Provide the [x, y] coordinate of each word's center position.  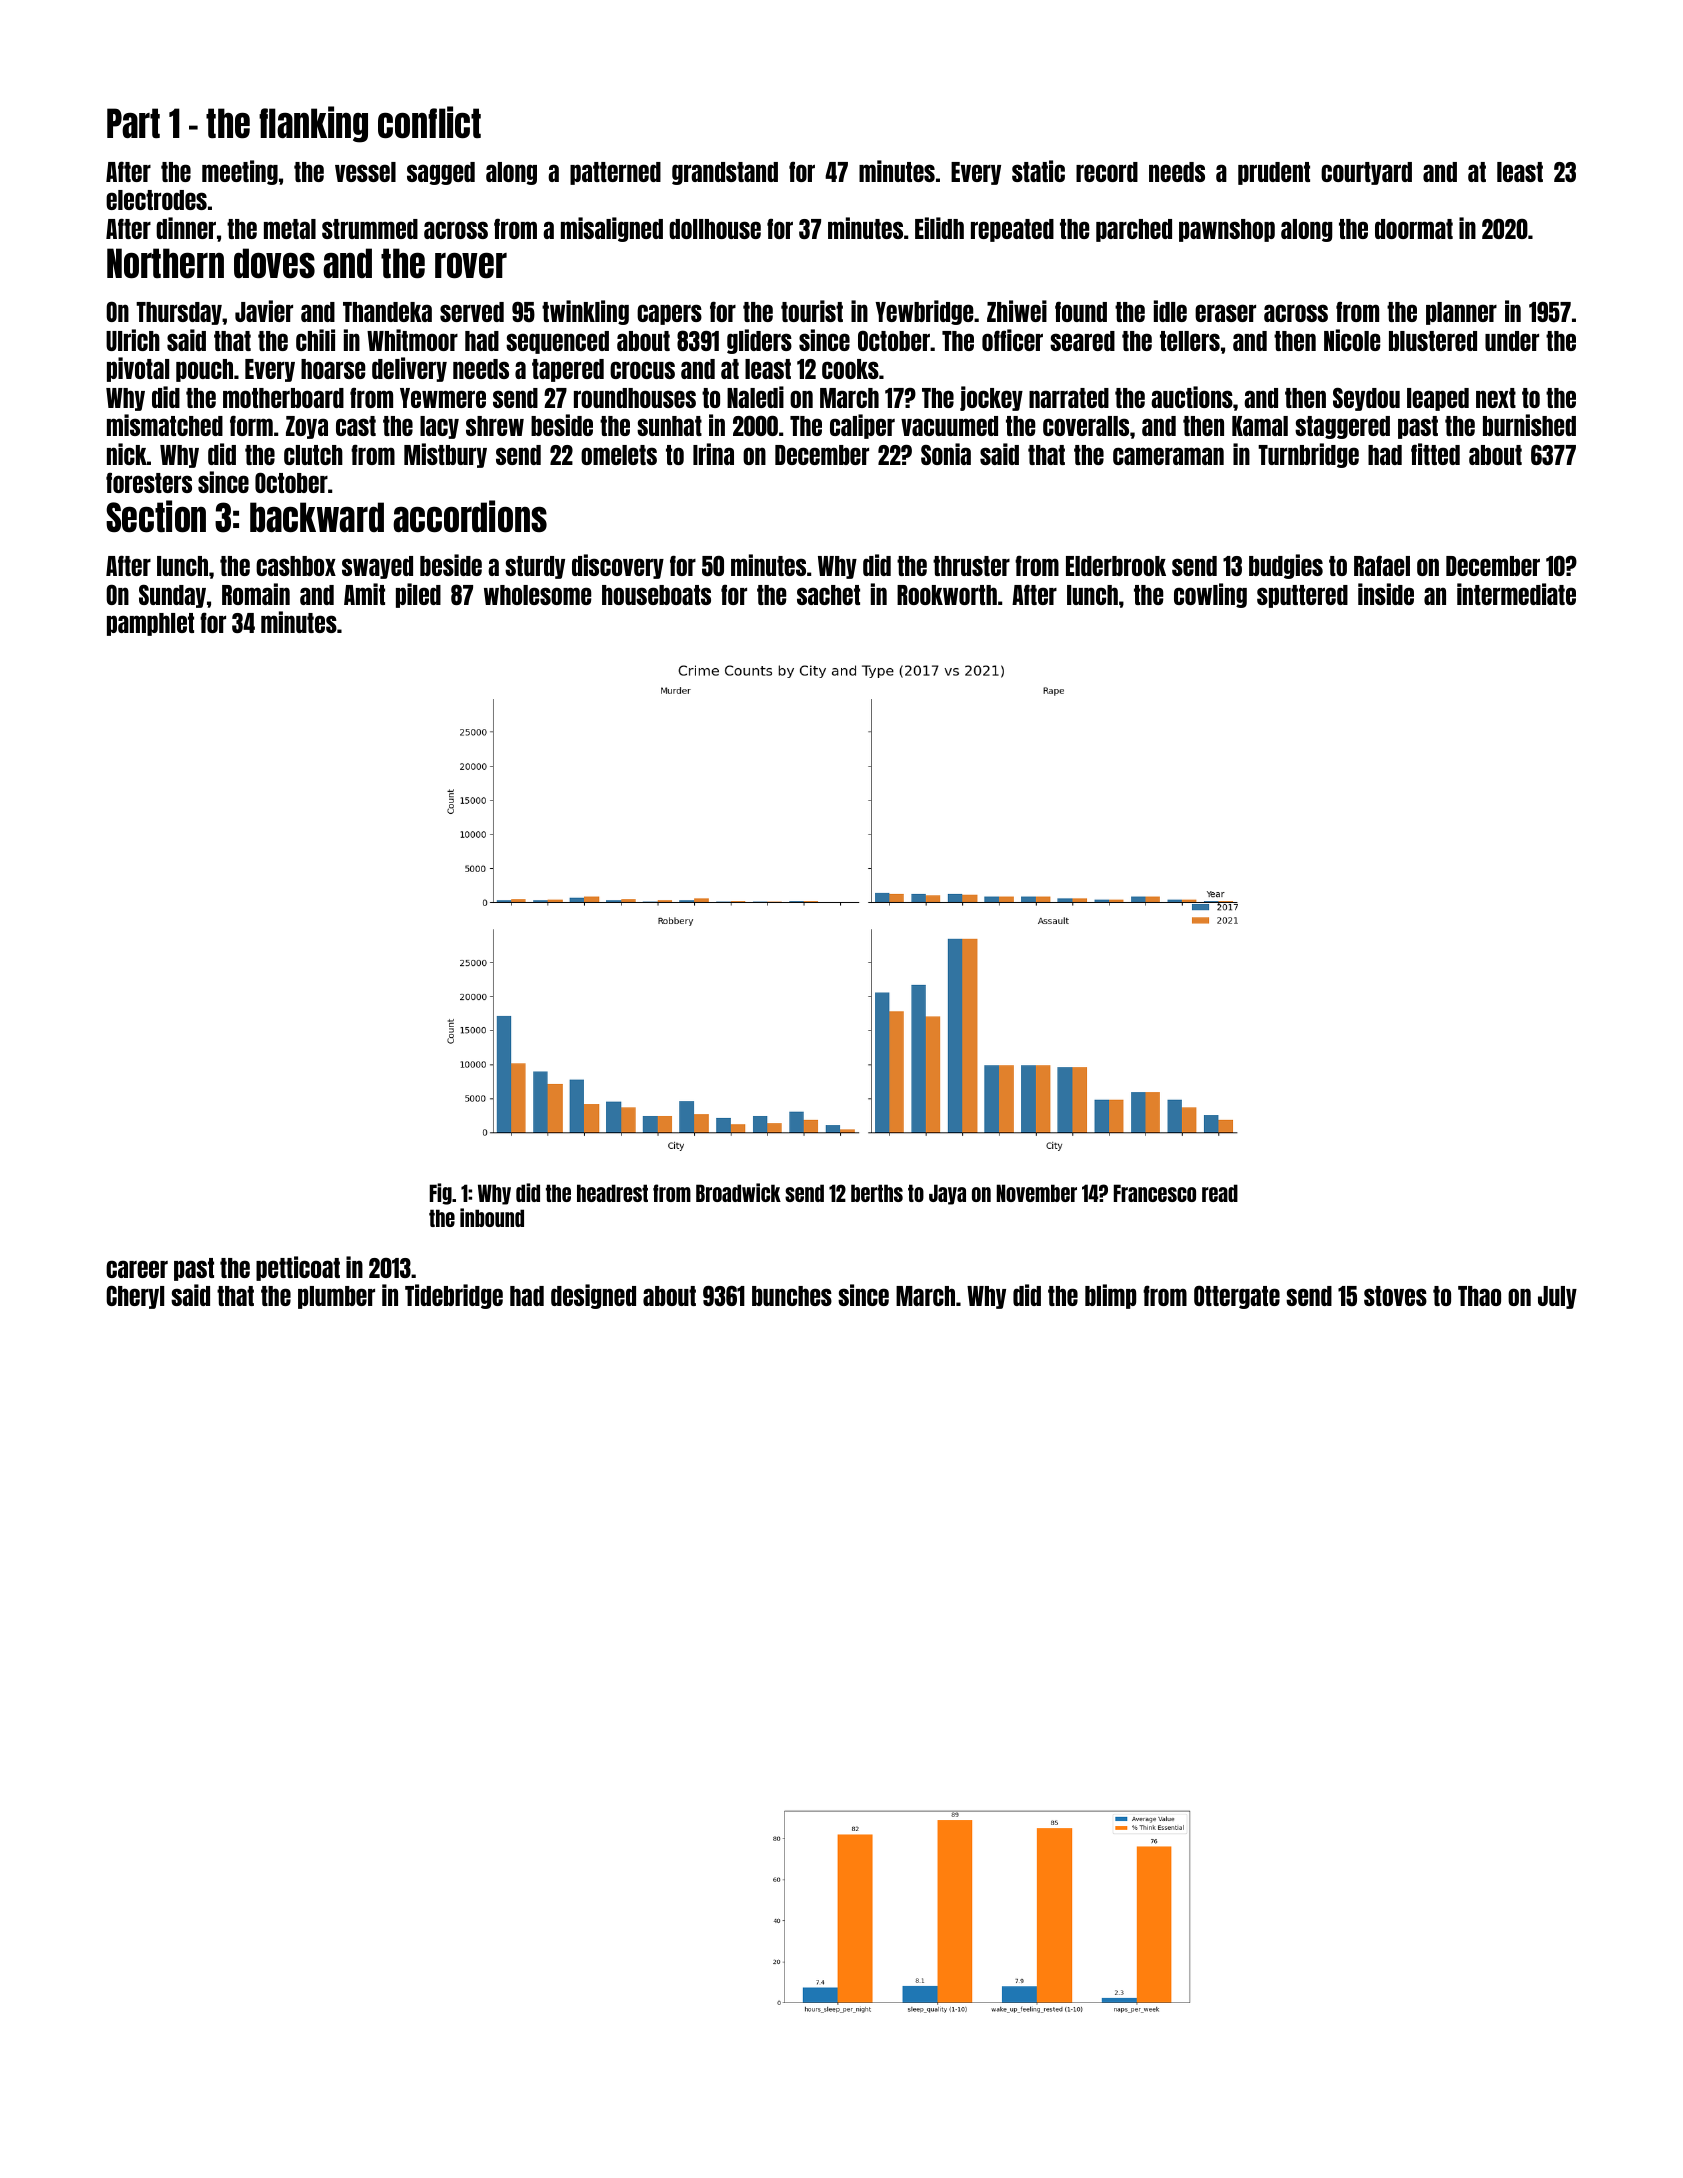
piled [418, 595]
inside [1386, 594]
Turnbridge [1308, 455]
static [1038, 171]
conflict [429, 122]
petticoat [298, 1268]
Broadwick [738, 1192]
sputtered [1302, 596]
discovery [618, 566]
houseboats [656, 595]
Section [156, 516]
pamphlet [150, 624]
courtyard [1366, 173]
